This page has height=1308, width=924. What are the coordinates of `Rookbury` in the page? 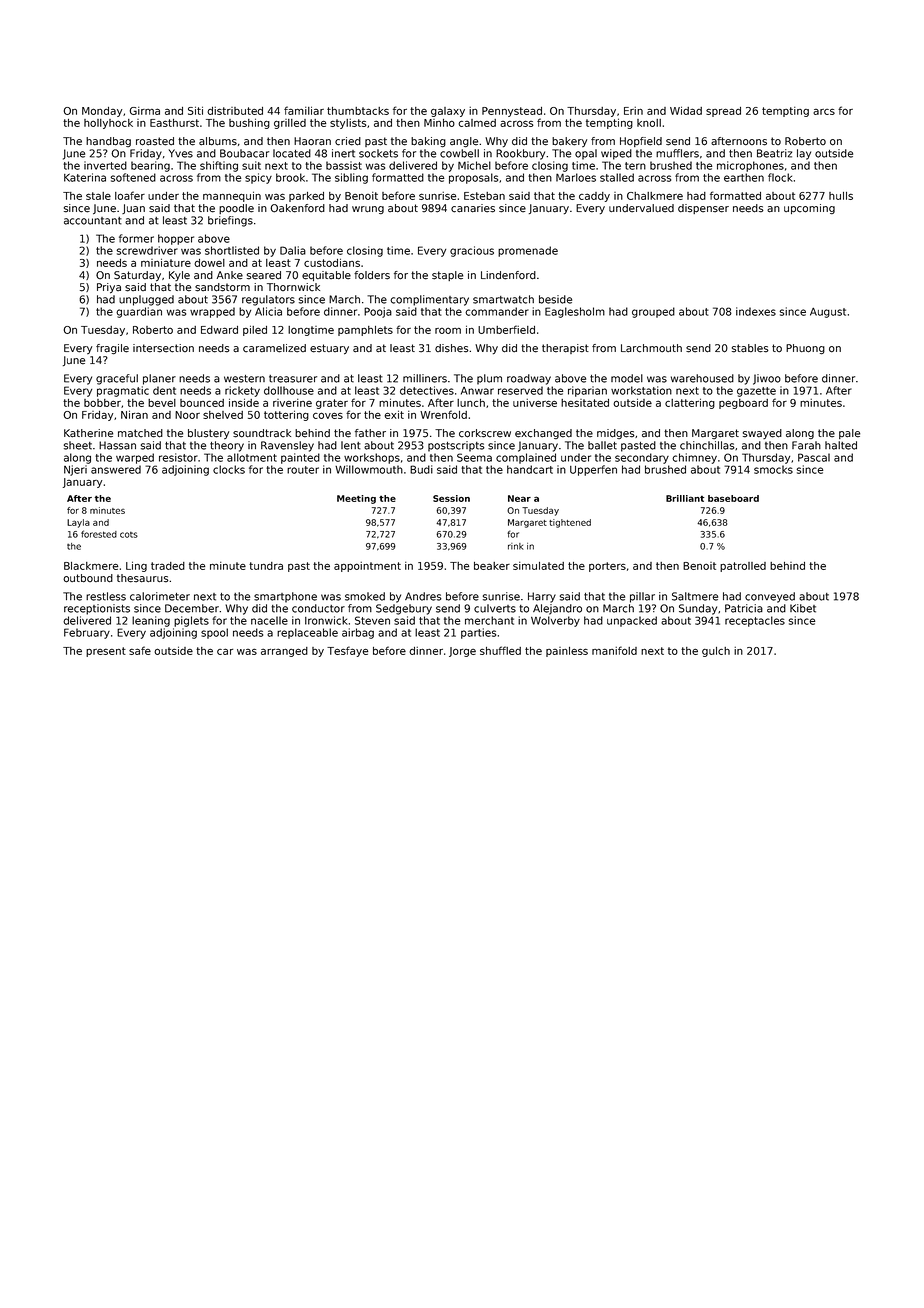 It's located at (520, 154).
